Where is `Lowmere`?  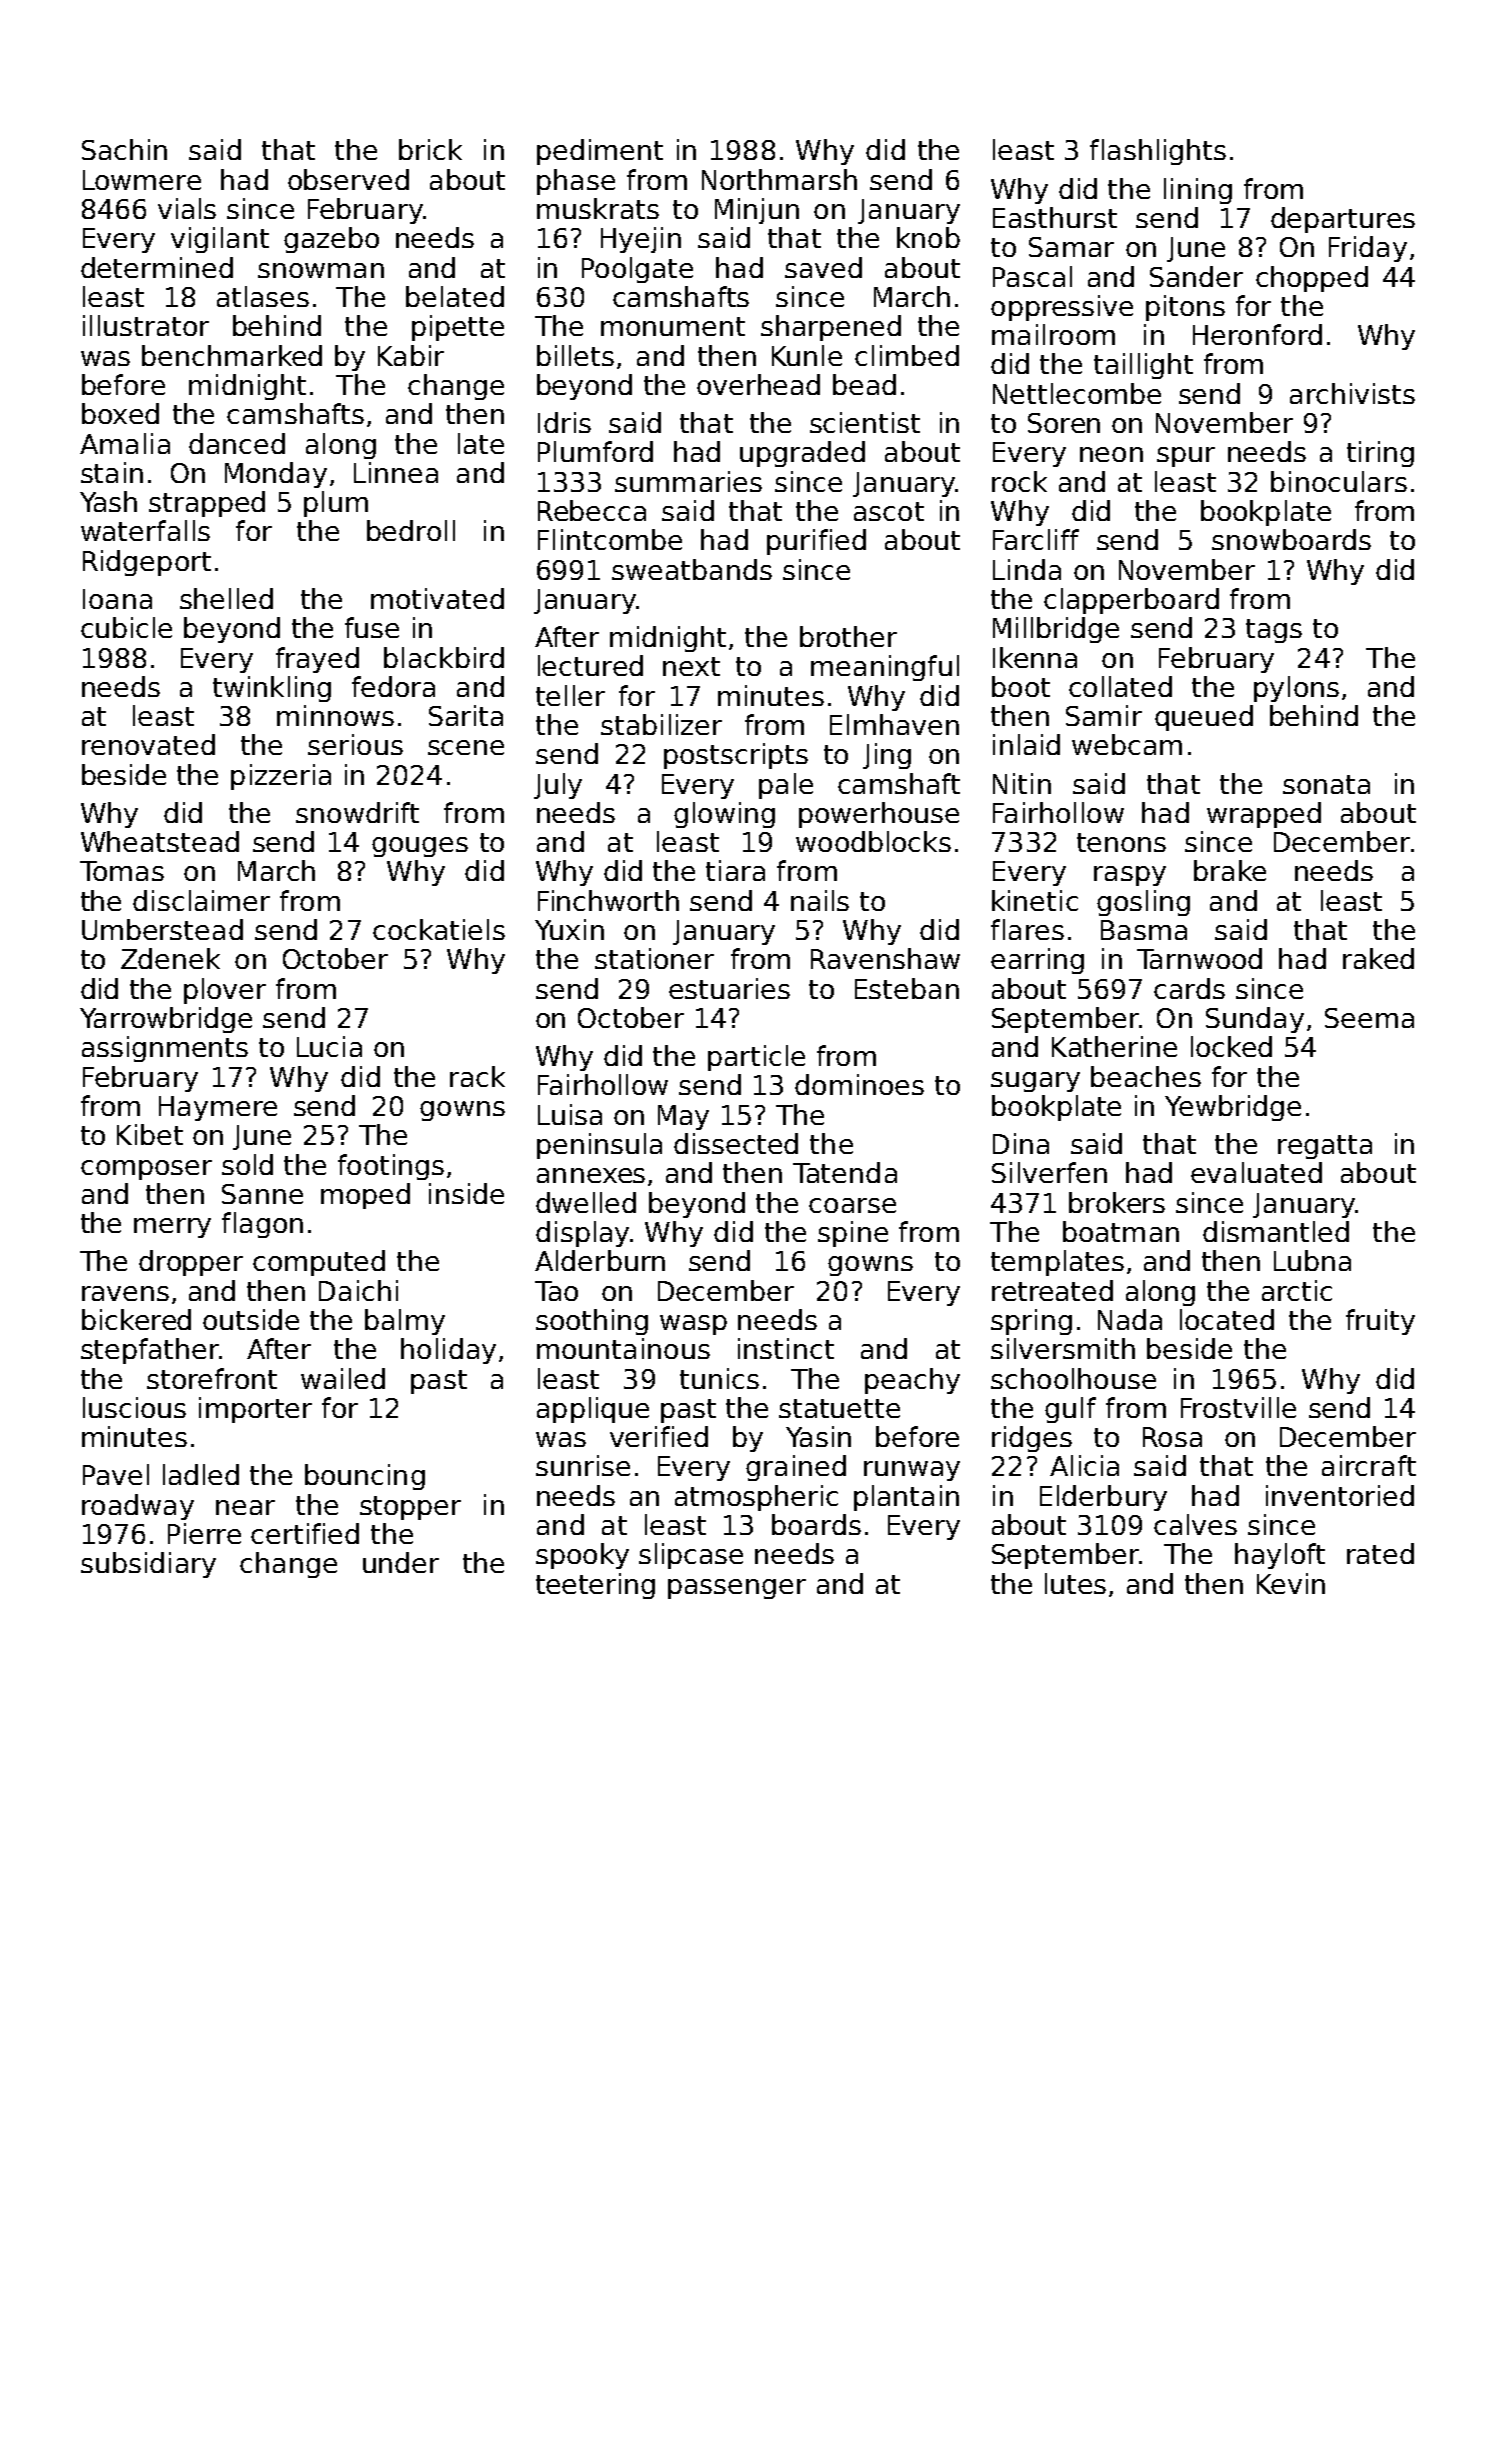 Lowmere is located at coordinates (142, 180).
